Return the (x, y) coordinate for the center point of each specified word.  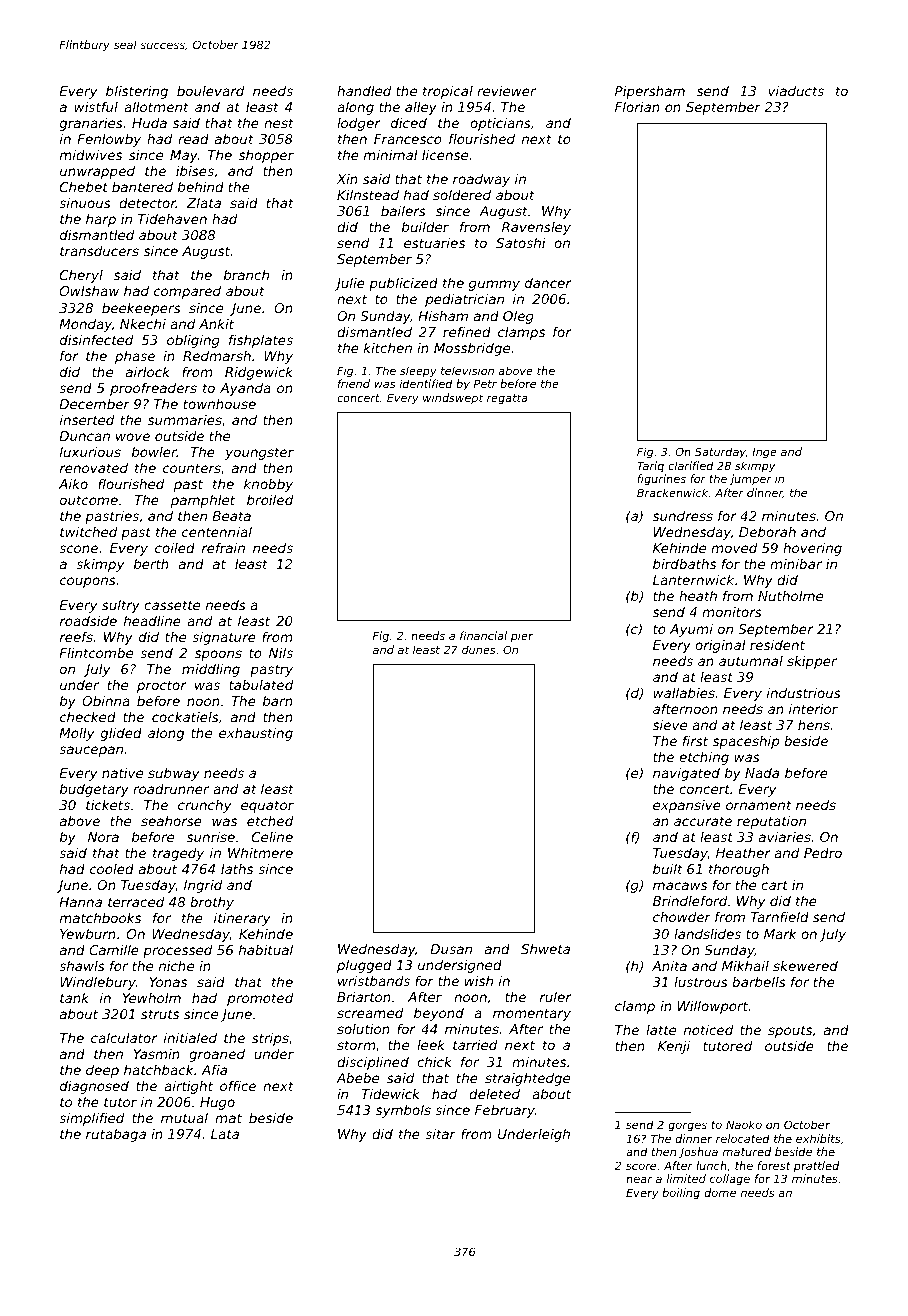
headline (152, 620)
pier (522, 637)
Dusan (451, 949)
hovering (812, 549)
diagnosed (94, 1087)
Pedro (823, 853)
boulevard (210, 91)
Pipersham (650, 92)
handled (364, 91)
